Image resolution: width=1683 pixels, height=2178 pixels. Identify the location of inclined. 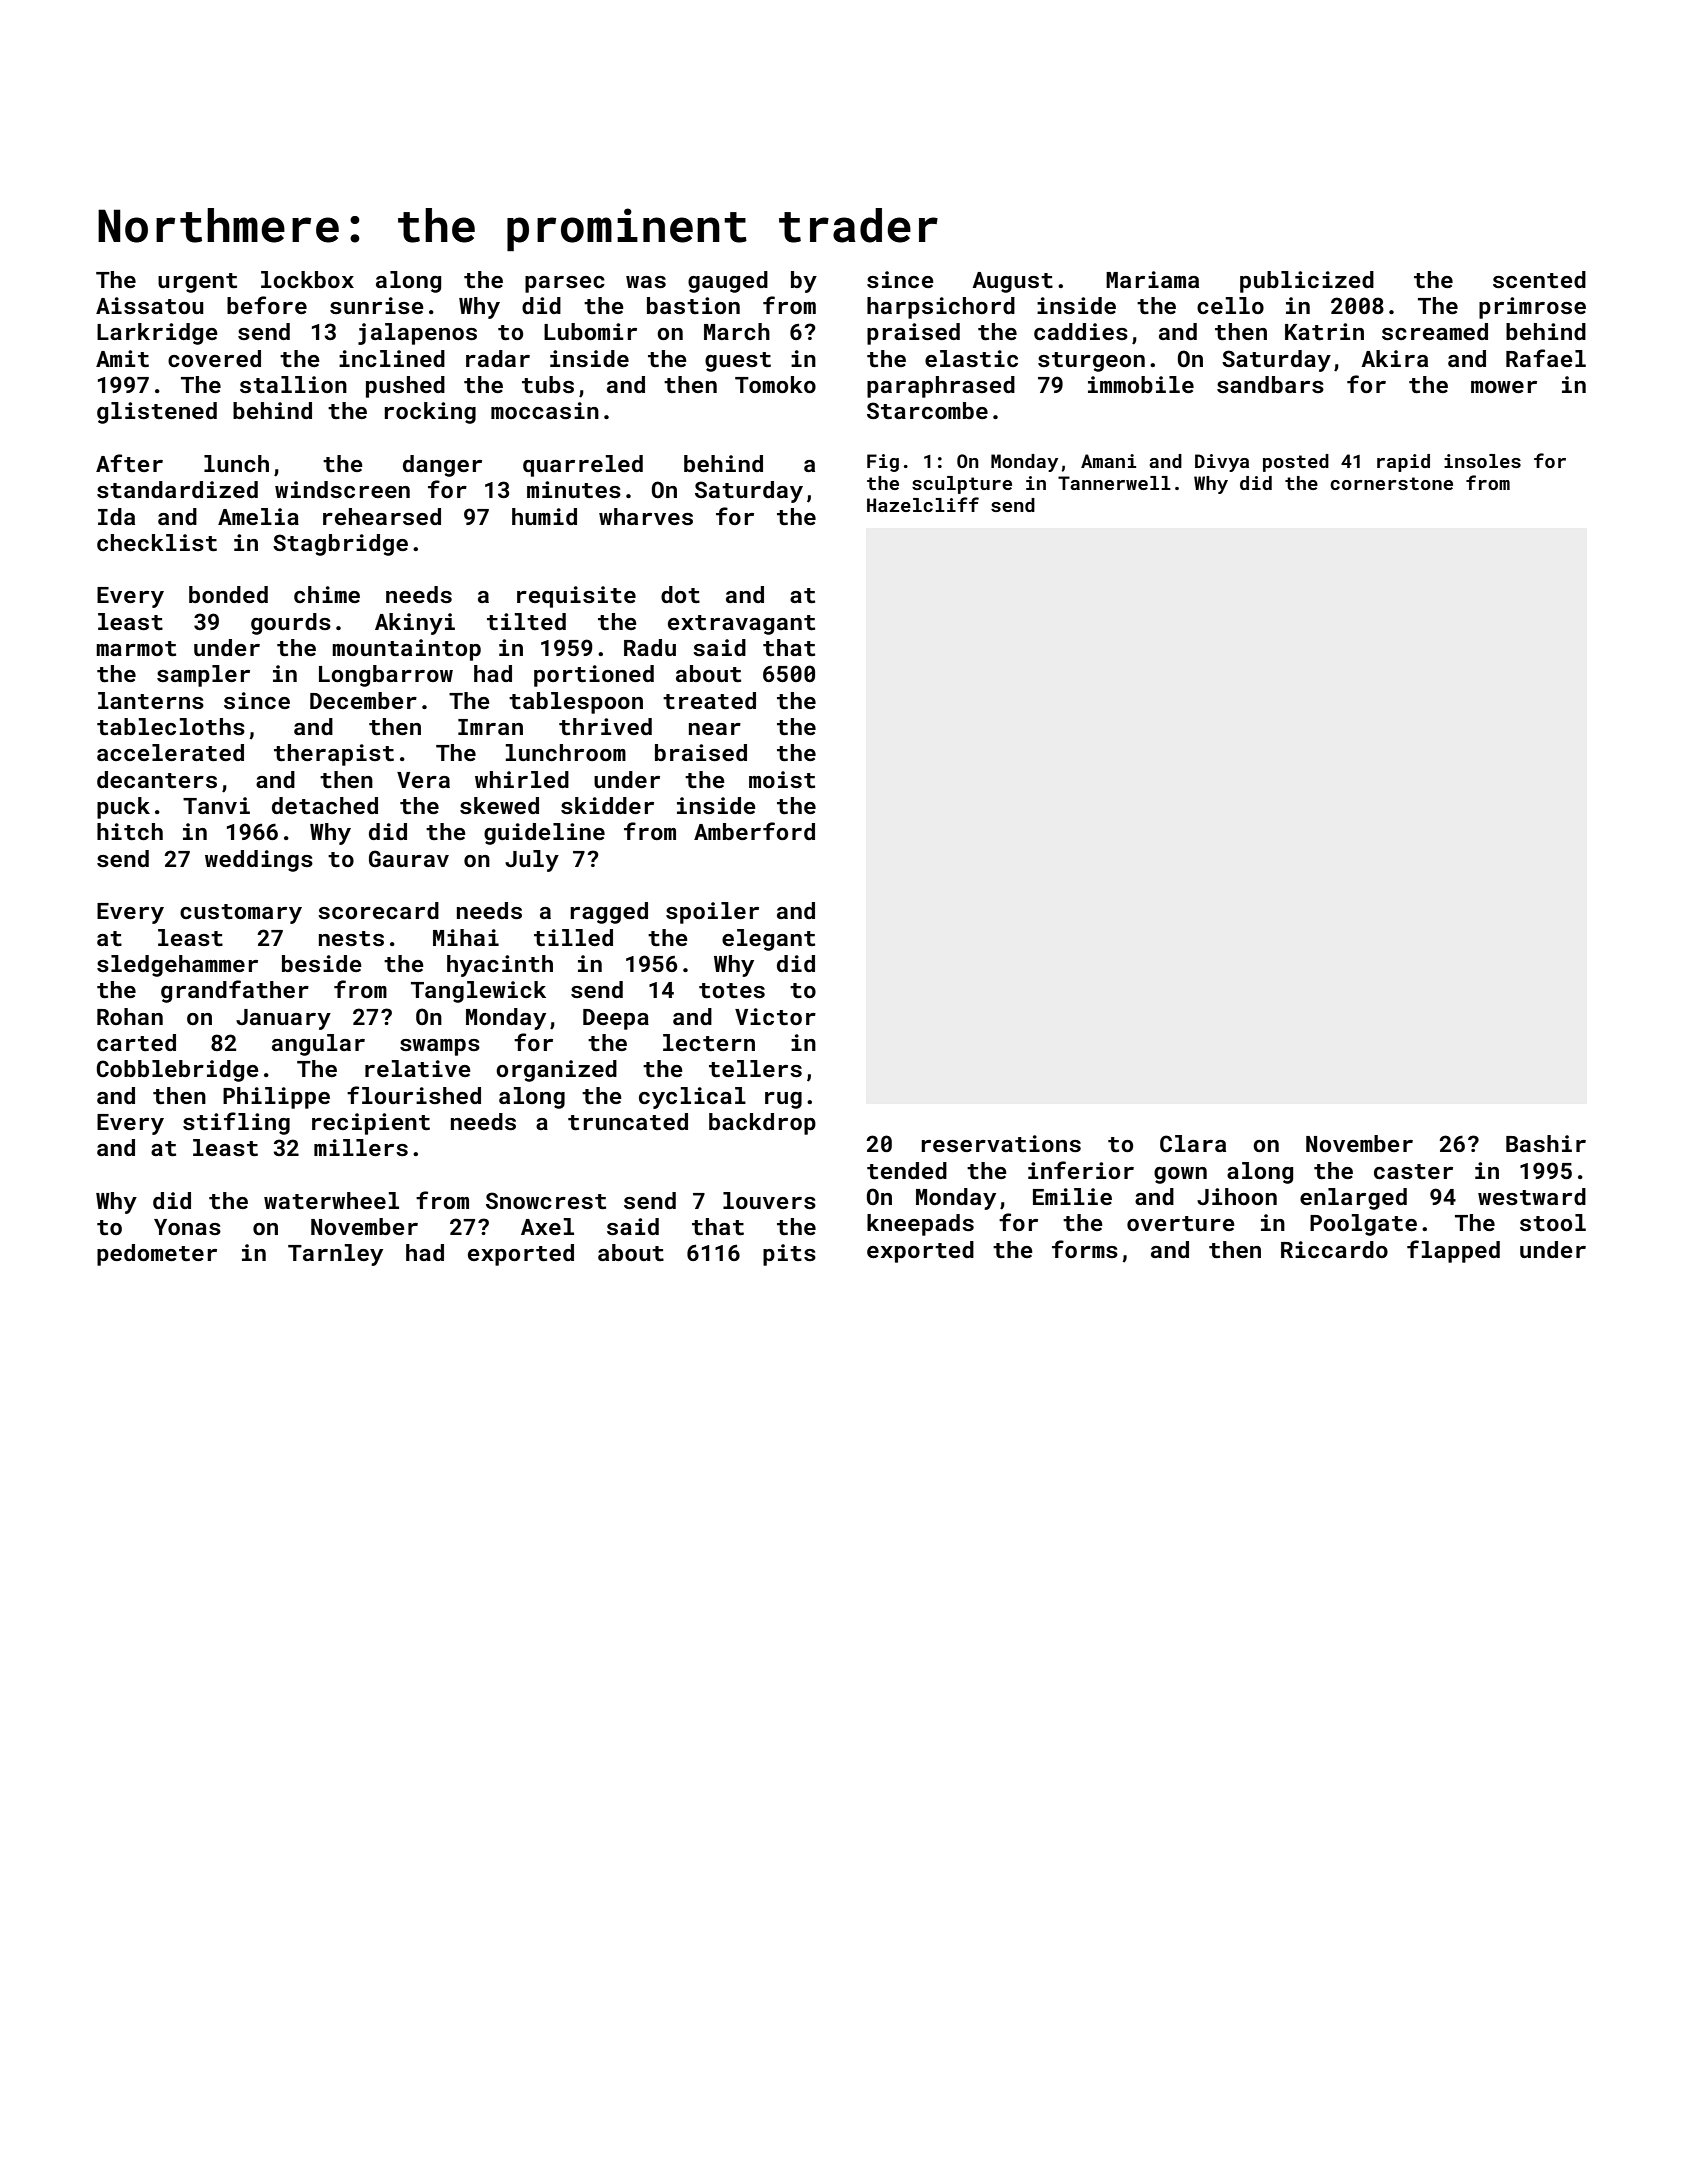
(392, 358).
